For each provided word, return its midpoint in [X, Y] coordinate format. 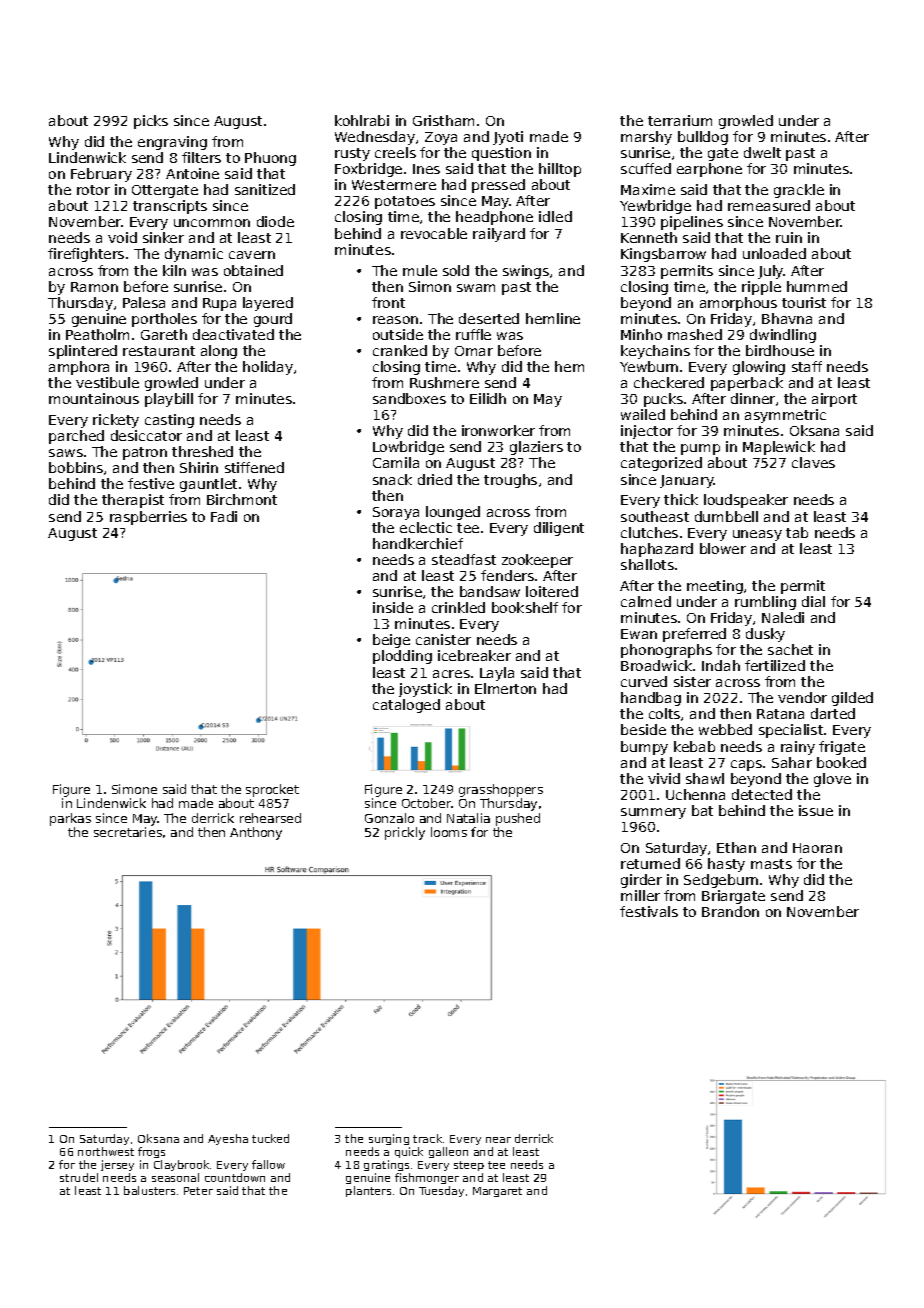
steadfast [464, 559]
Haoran [817, 848]
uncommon [212, 223]
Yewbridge [655, 207]
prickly [405, 833]
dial [813, 601]
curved [644, 681]
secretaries [128, 832]
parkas [70, 819]
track [427, 1138]
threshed [202, 451]
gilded [852, 699]
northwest [106, 1151]
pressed [498, 186]
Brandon [730, 911]
